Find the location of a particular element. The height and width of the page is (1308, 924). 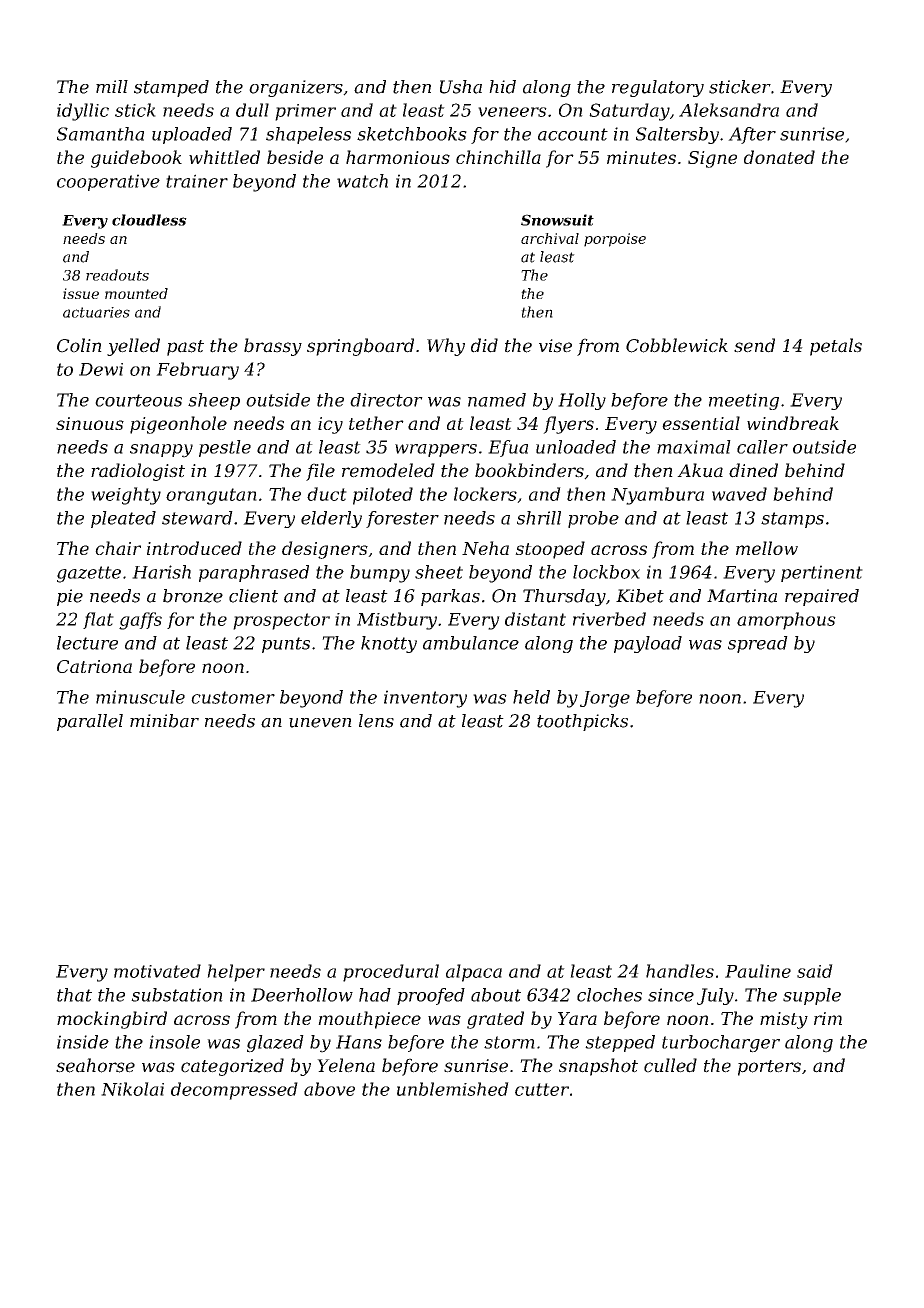

trainer is located at coordinates (197, 181).
